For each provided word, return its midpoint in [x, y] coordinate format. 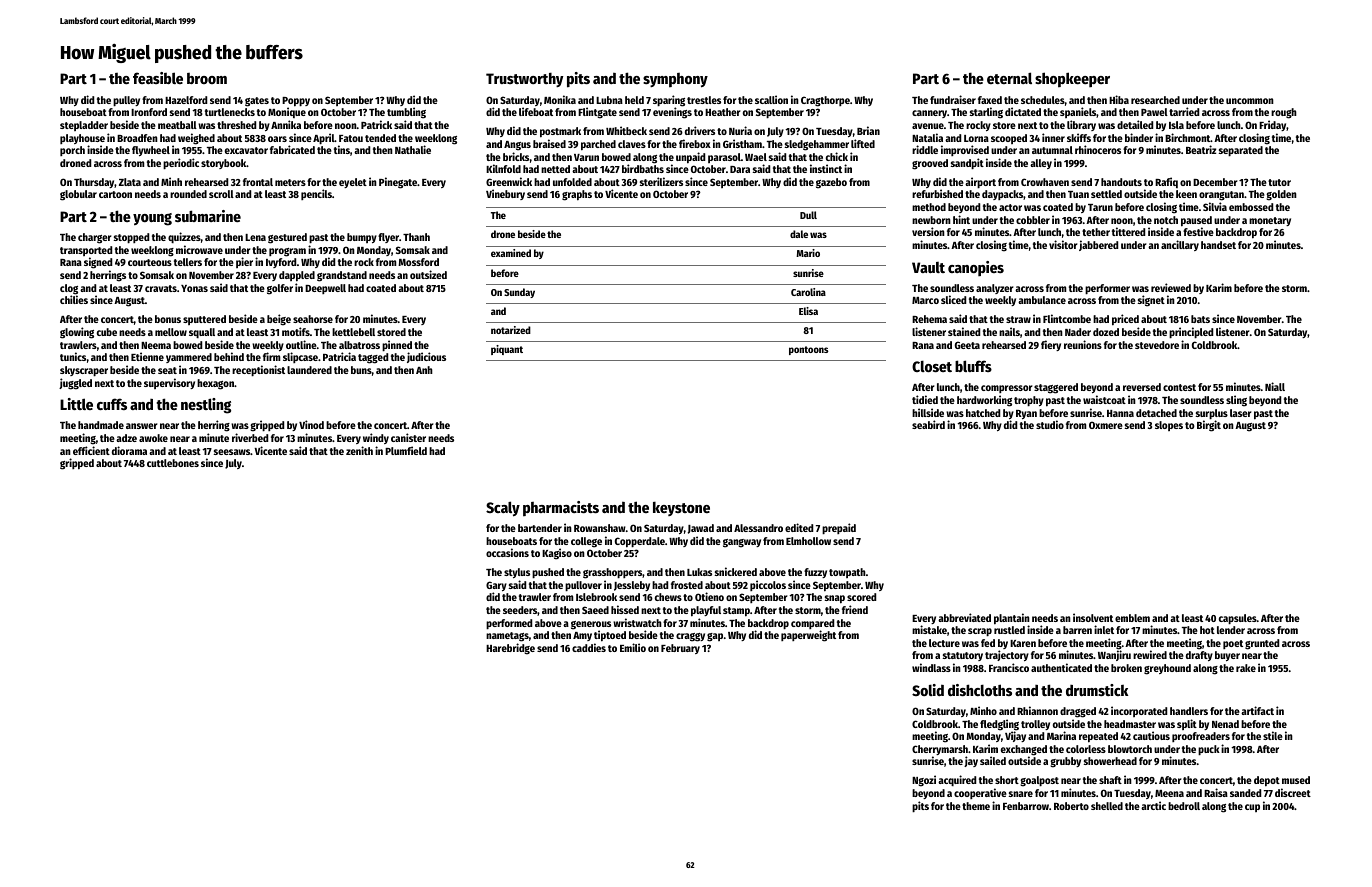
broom [207, 78]
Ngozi [924, 781]
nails [1009, 331]
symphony [675, 80]
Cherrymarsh [940, 751]
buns [361, 370]
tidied [925, 399]
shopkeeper [1072, 80]
